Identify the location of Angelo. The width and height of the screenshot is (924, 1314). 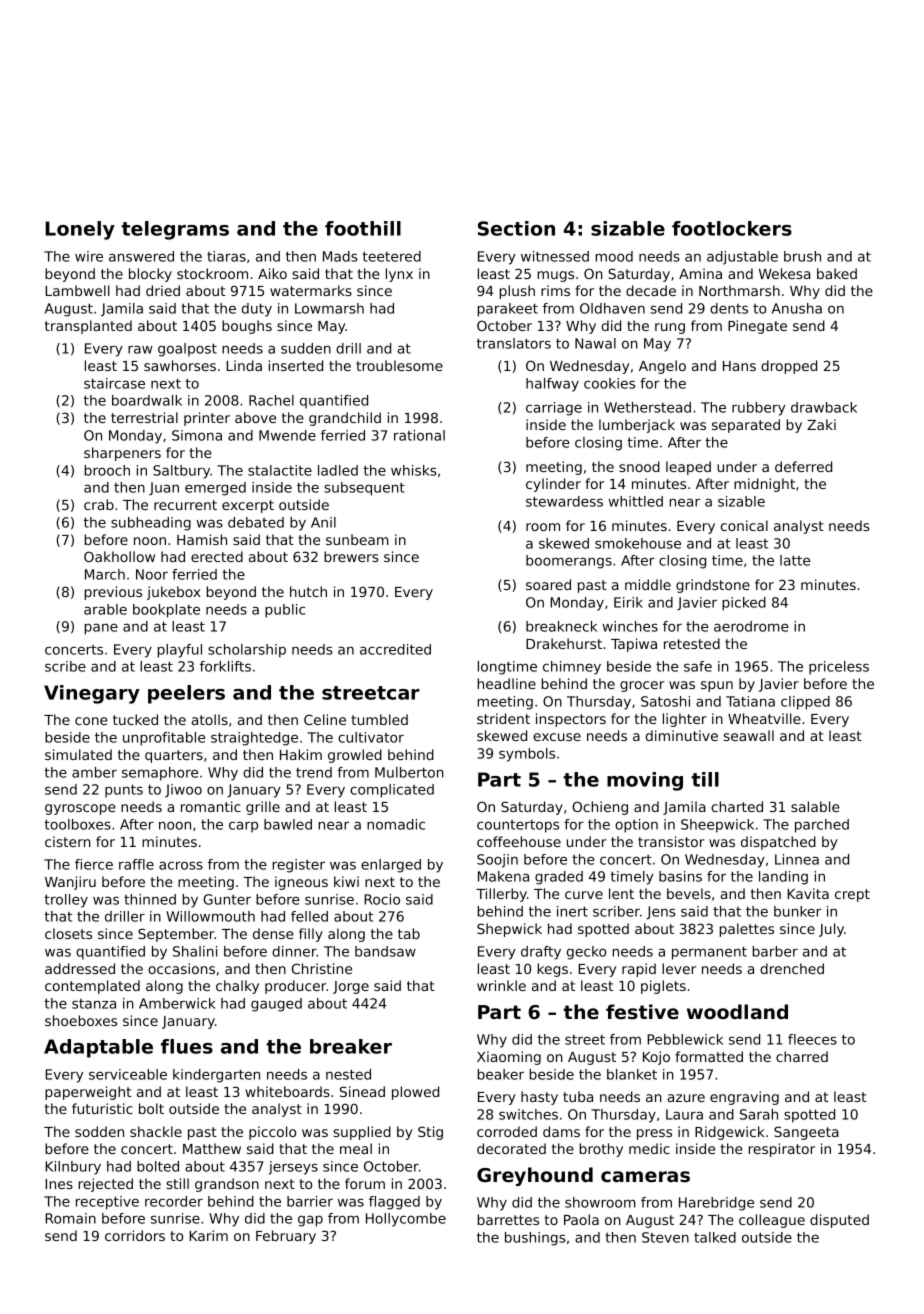
(662, 367).
